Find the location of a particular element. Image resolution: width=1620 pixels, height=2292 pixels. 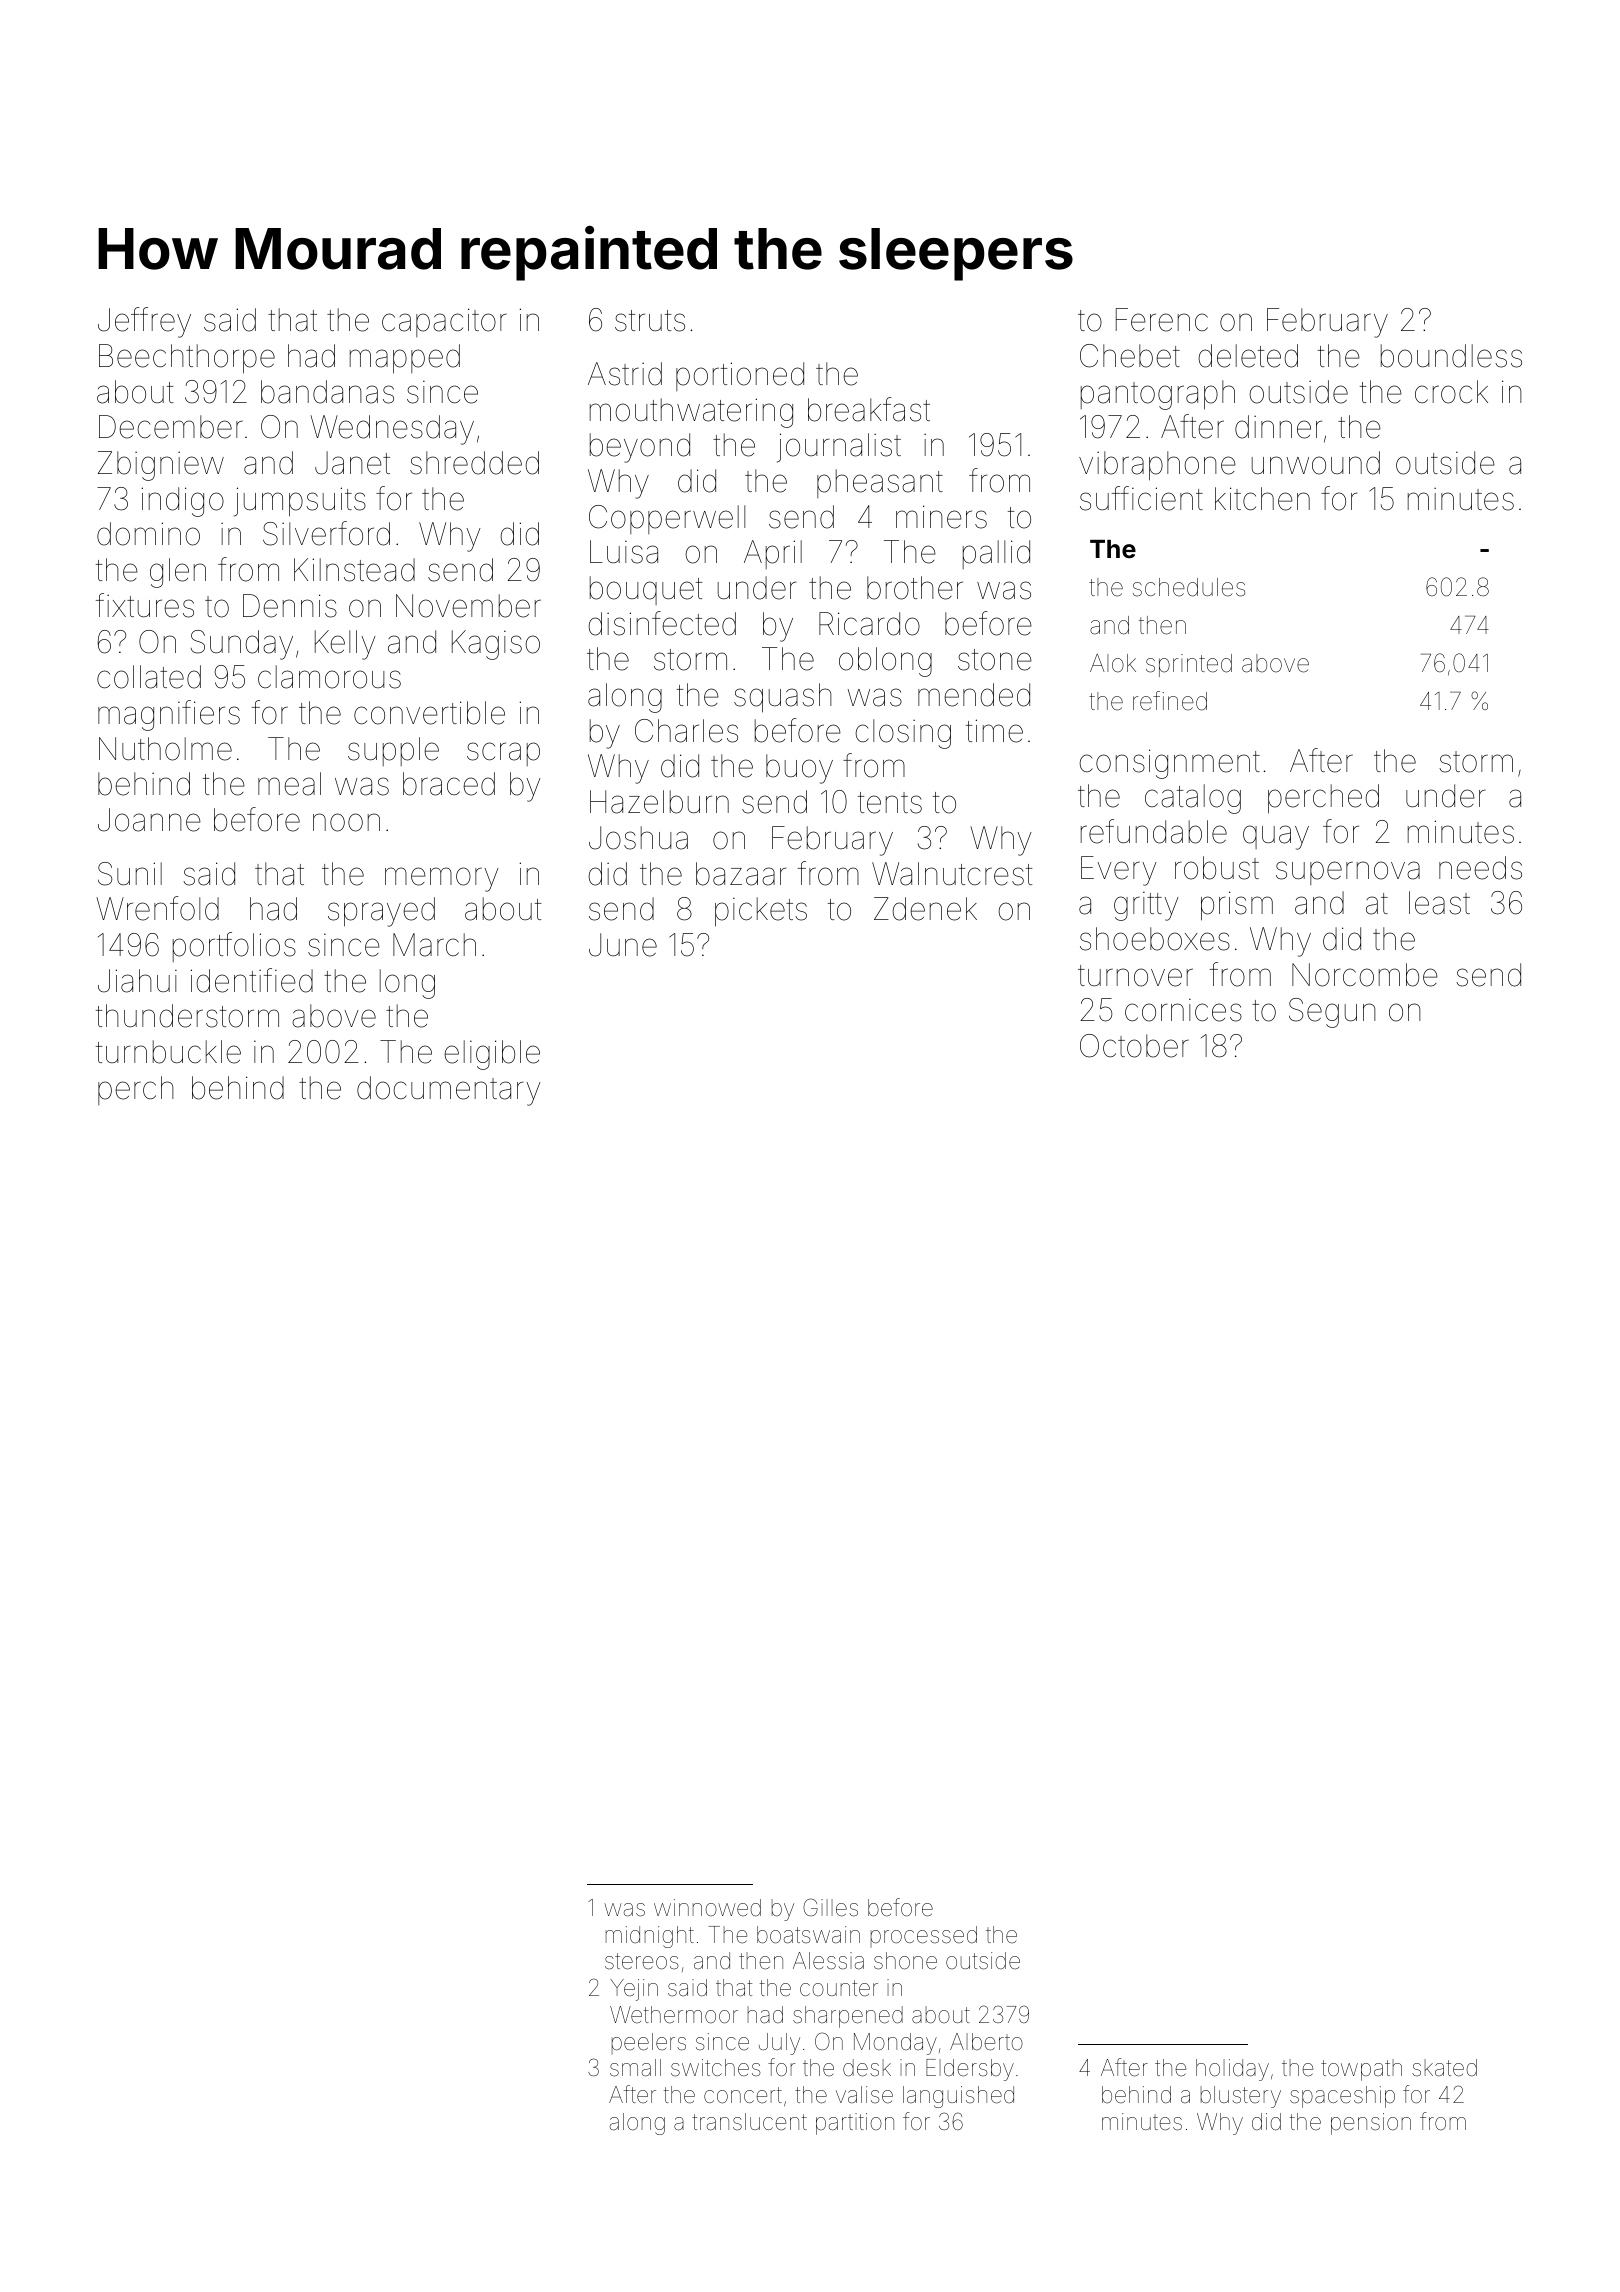

October is located at coordinates (1134, 1046).
